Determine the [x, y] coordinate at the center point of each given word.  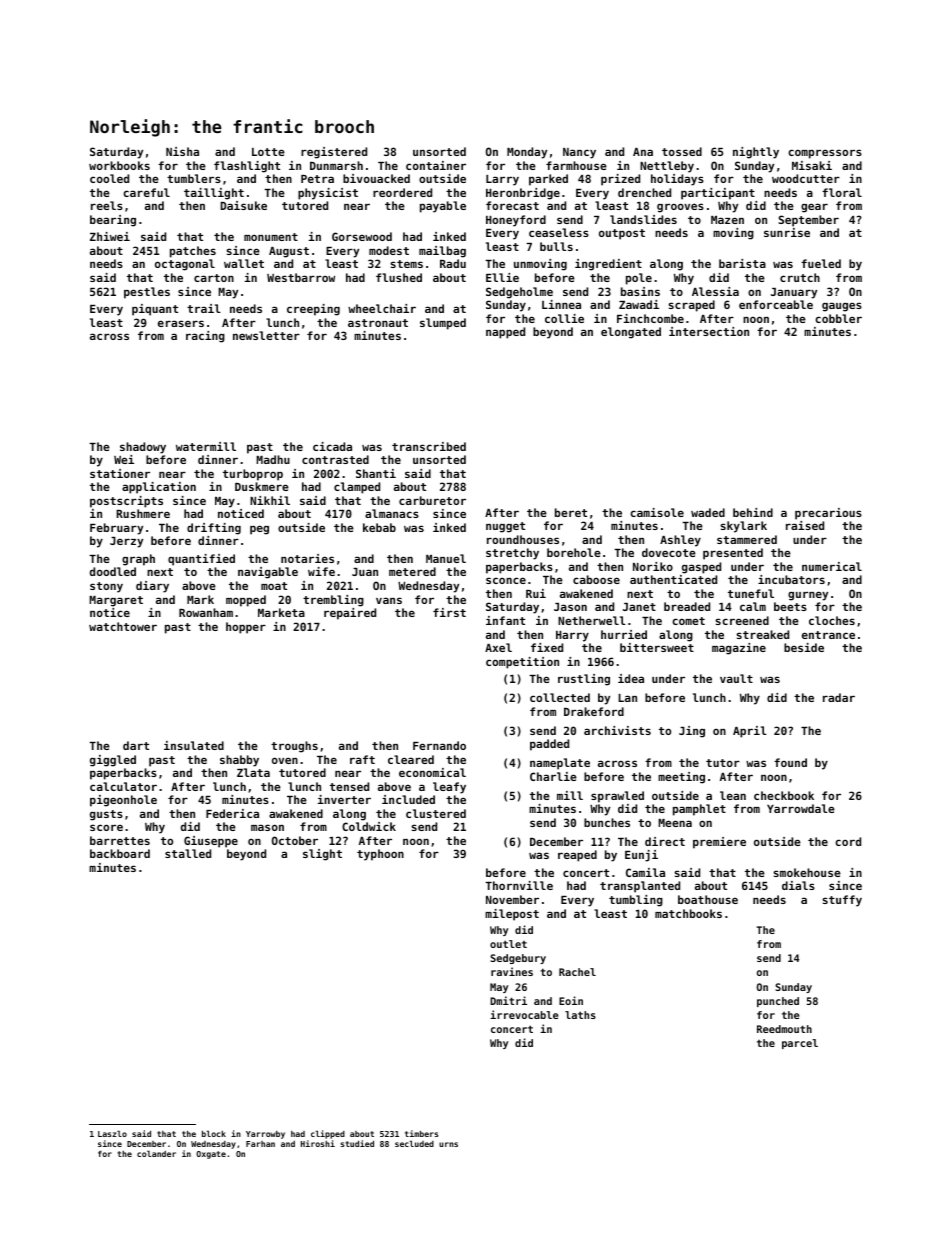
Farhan [260, 1144]
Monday [527, 153]
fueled [821, 263]
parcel [800, 1044]
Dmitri [508, 1000]
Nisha [182, 151]
